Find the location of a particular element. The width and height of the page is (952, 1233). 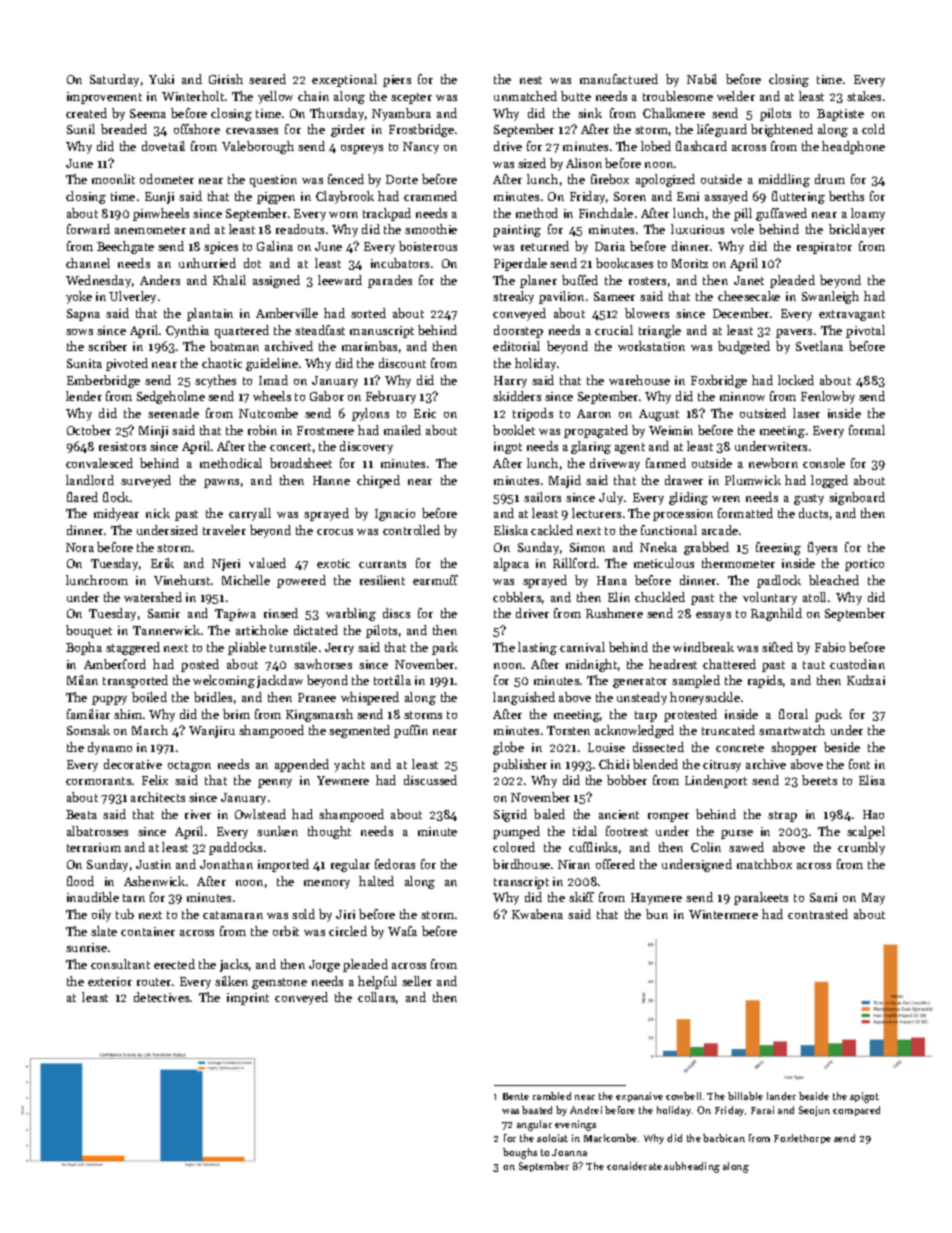

chirped is located at coordinates (378, 481).
